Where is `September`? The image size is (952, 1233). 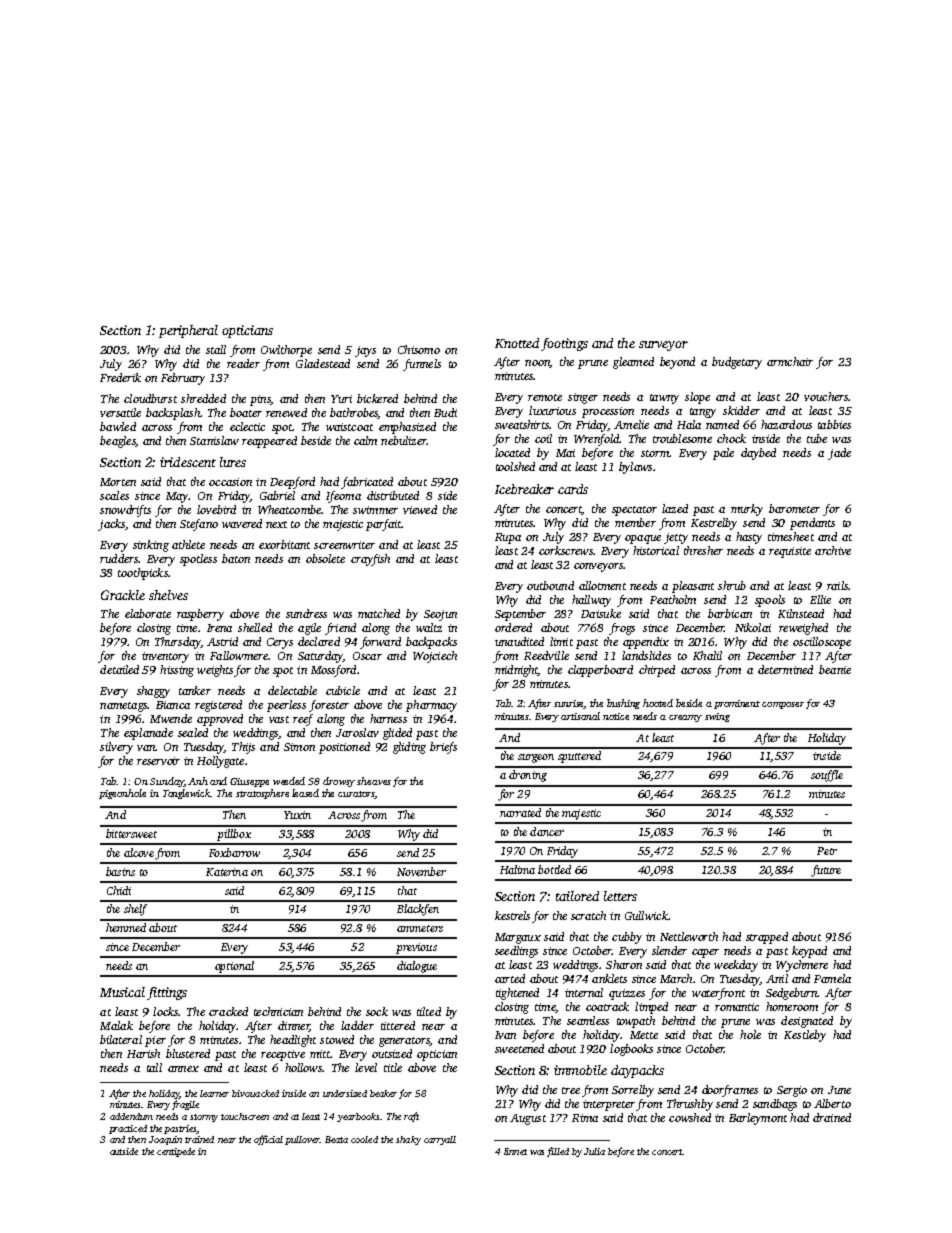
September is located at coordinates (520, 615).
